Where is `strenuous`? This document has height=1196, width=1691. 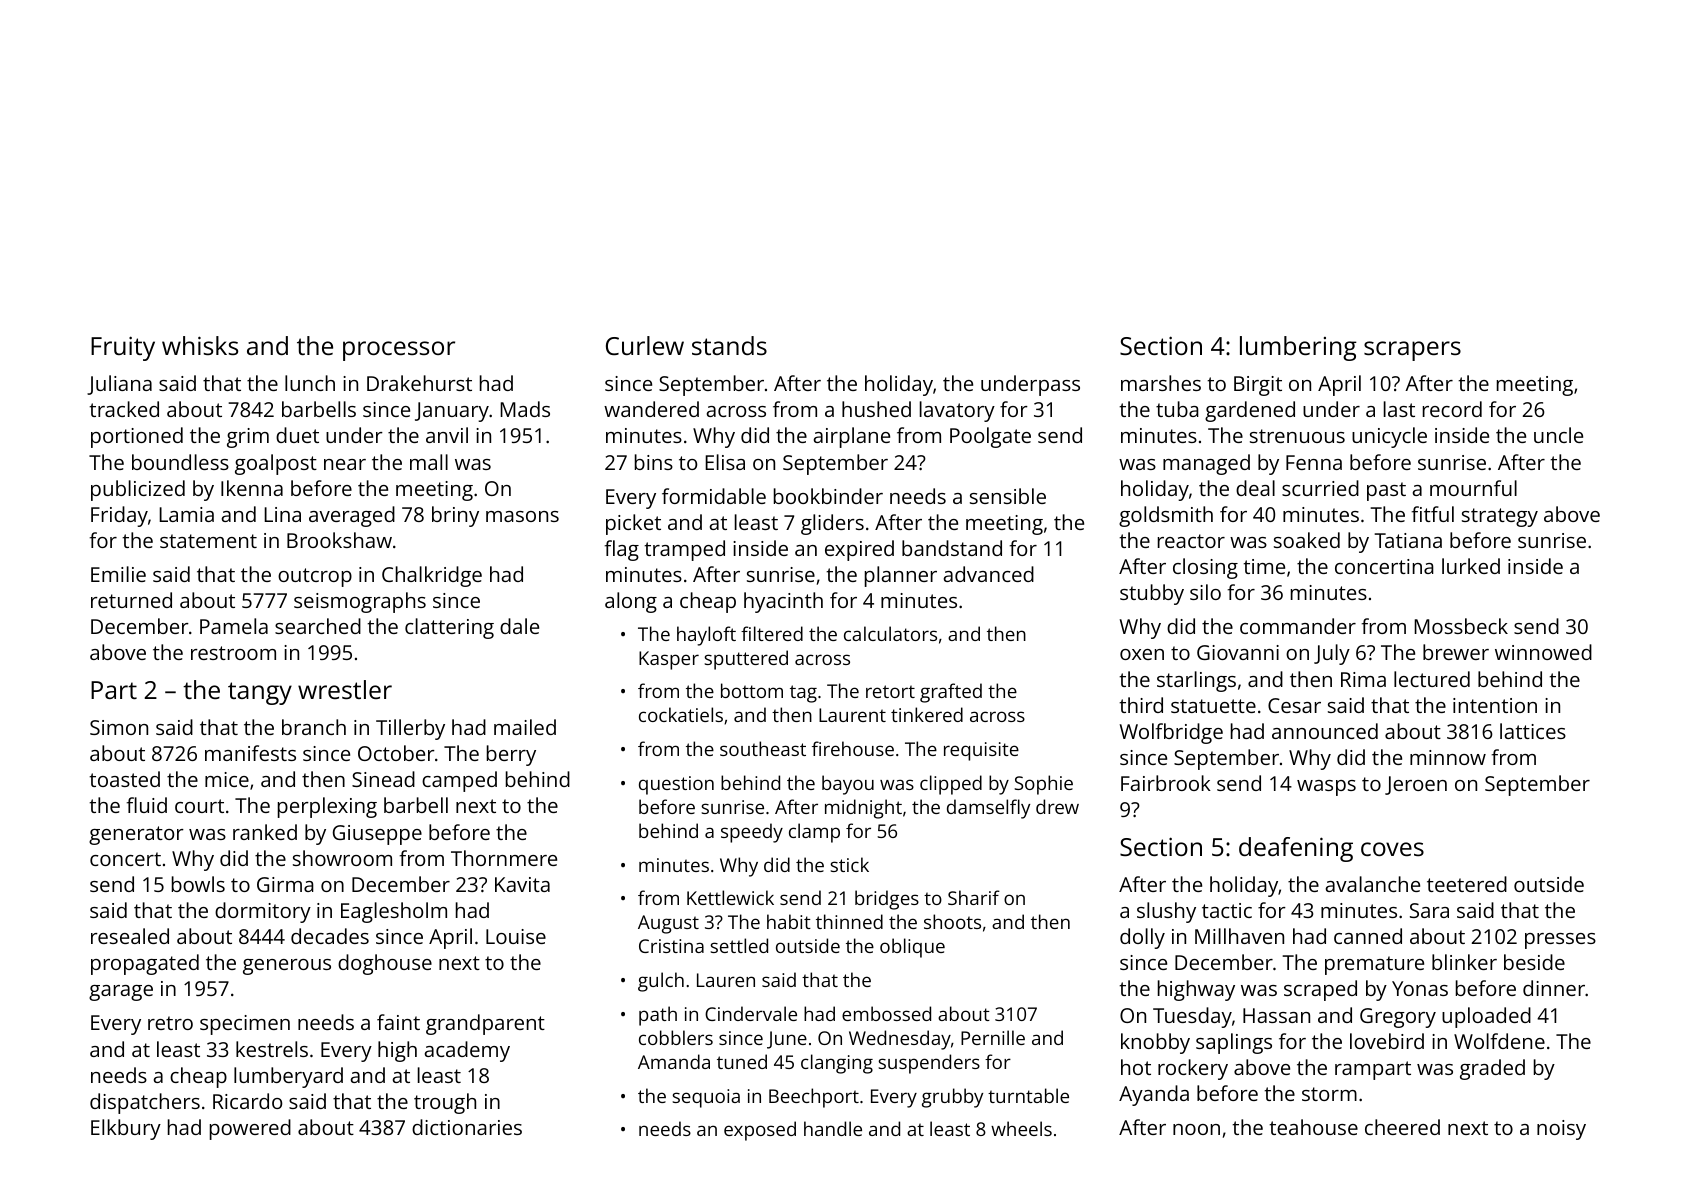 strenuous is located at coordinates (1297, 436).
